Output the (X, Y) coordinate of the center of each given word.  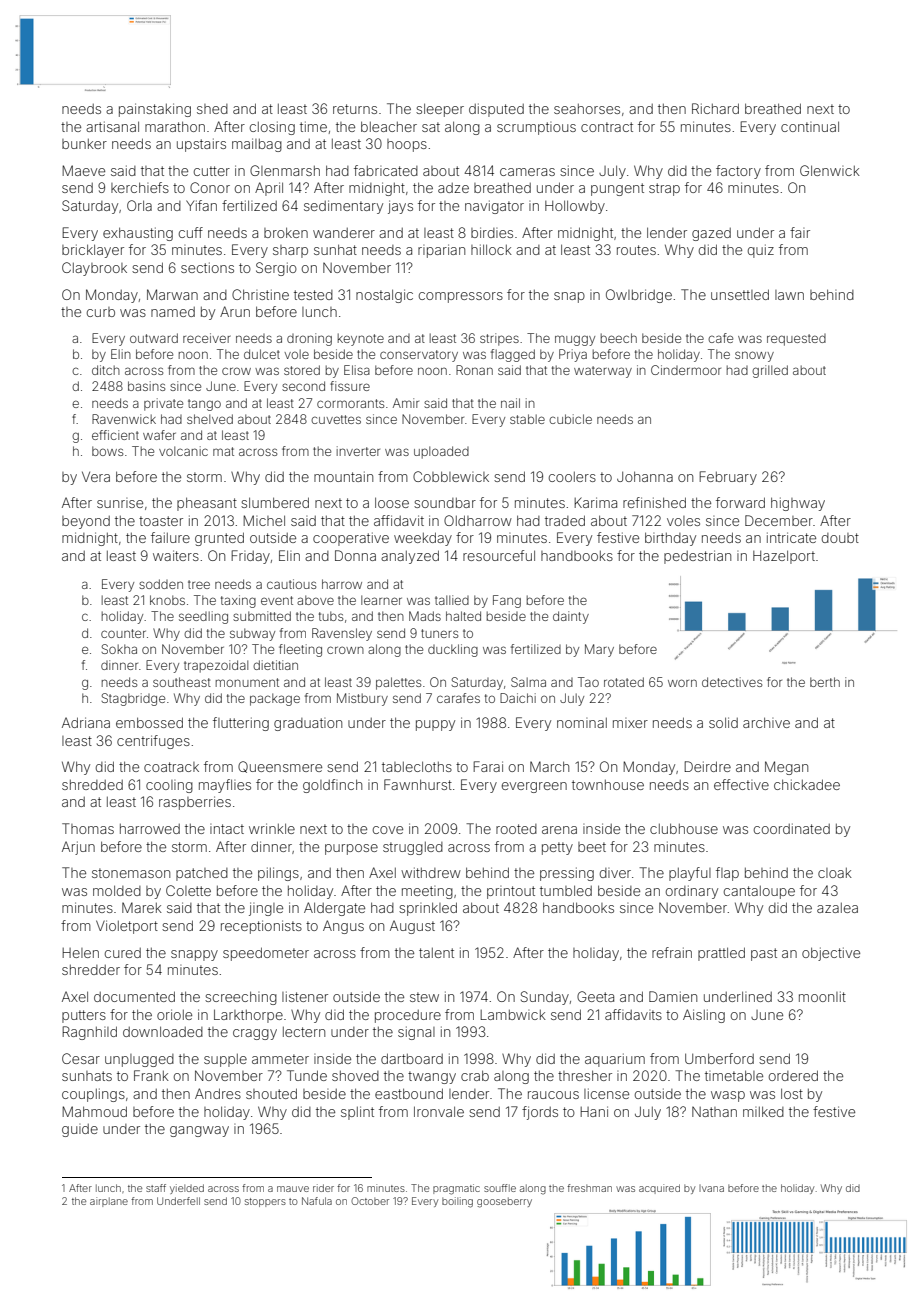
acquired (659, 1189)
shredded (92, 785)
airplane (109, 1202)
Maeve (83, 170)
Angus (343, 927)
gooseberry (504, 1202)
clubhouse (684, 828)
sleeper (440, 110)
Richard (715, 108)
